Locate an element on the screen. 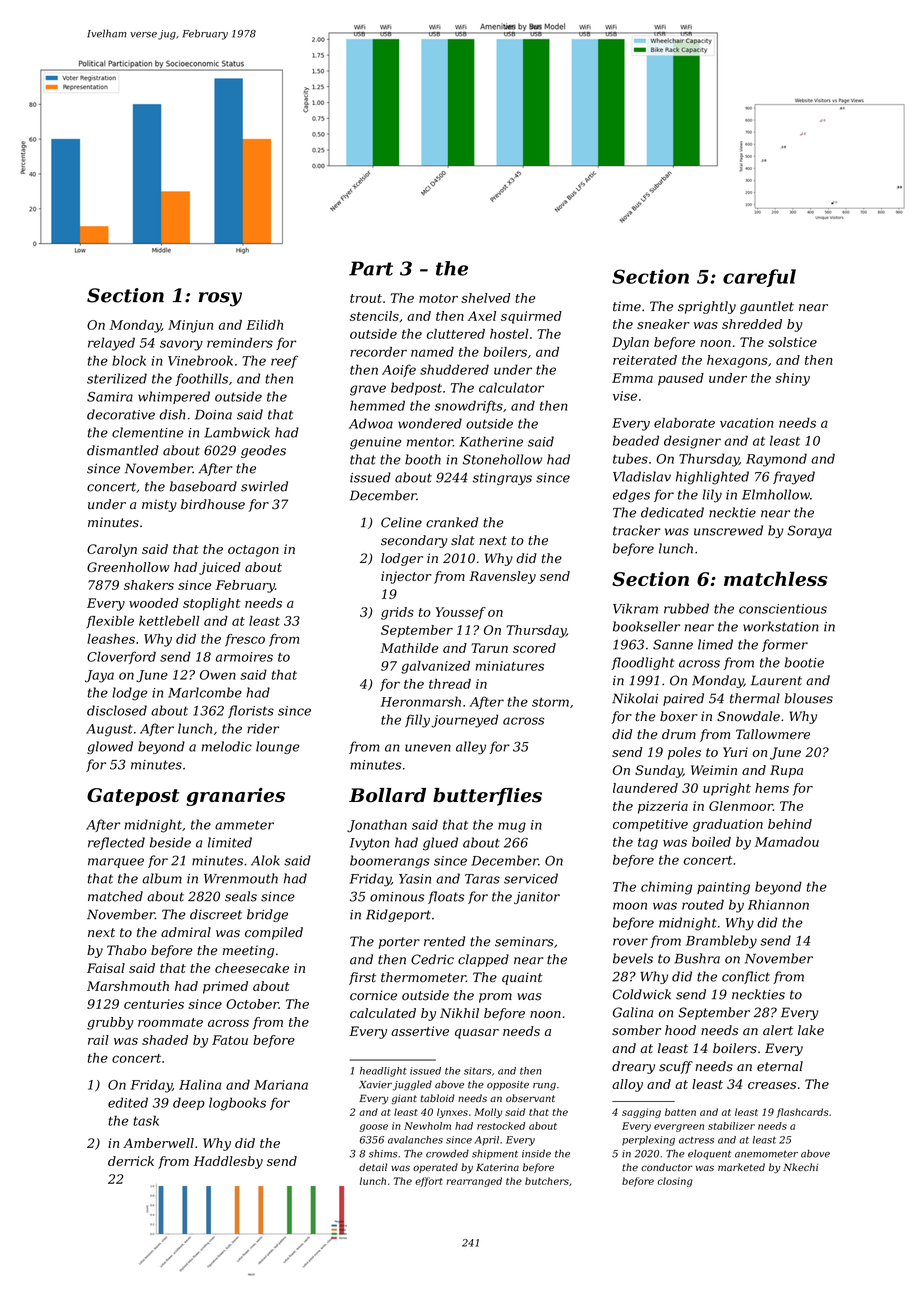  rubbed is located at coordinates (686, 608).
